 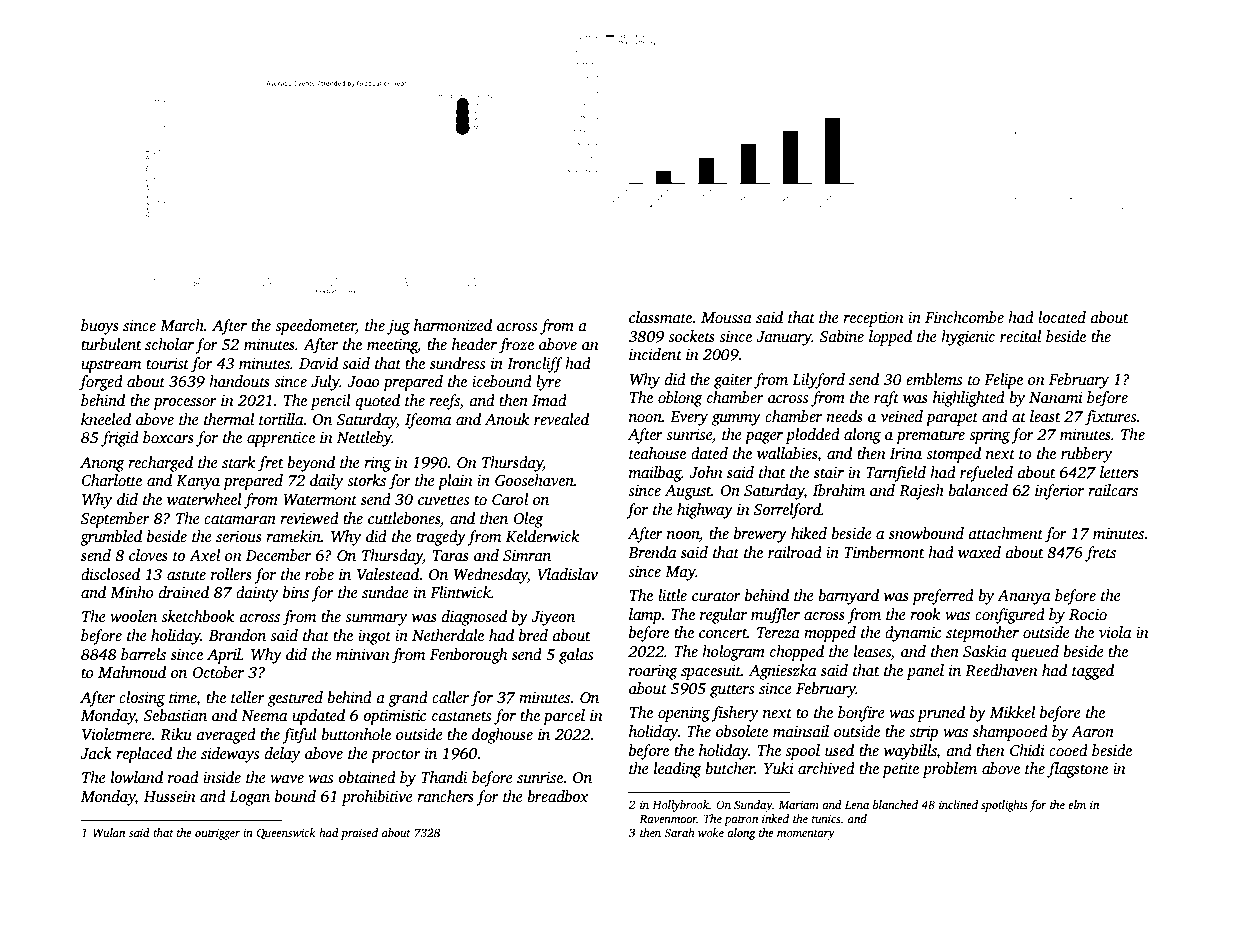 What do you see at coordinates (143, 654) in the image?
I see `barrels` at bounding box center [143, 654].
